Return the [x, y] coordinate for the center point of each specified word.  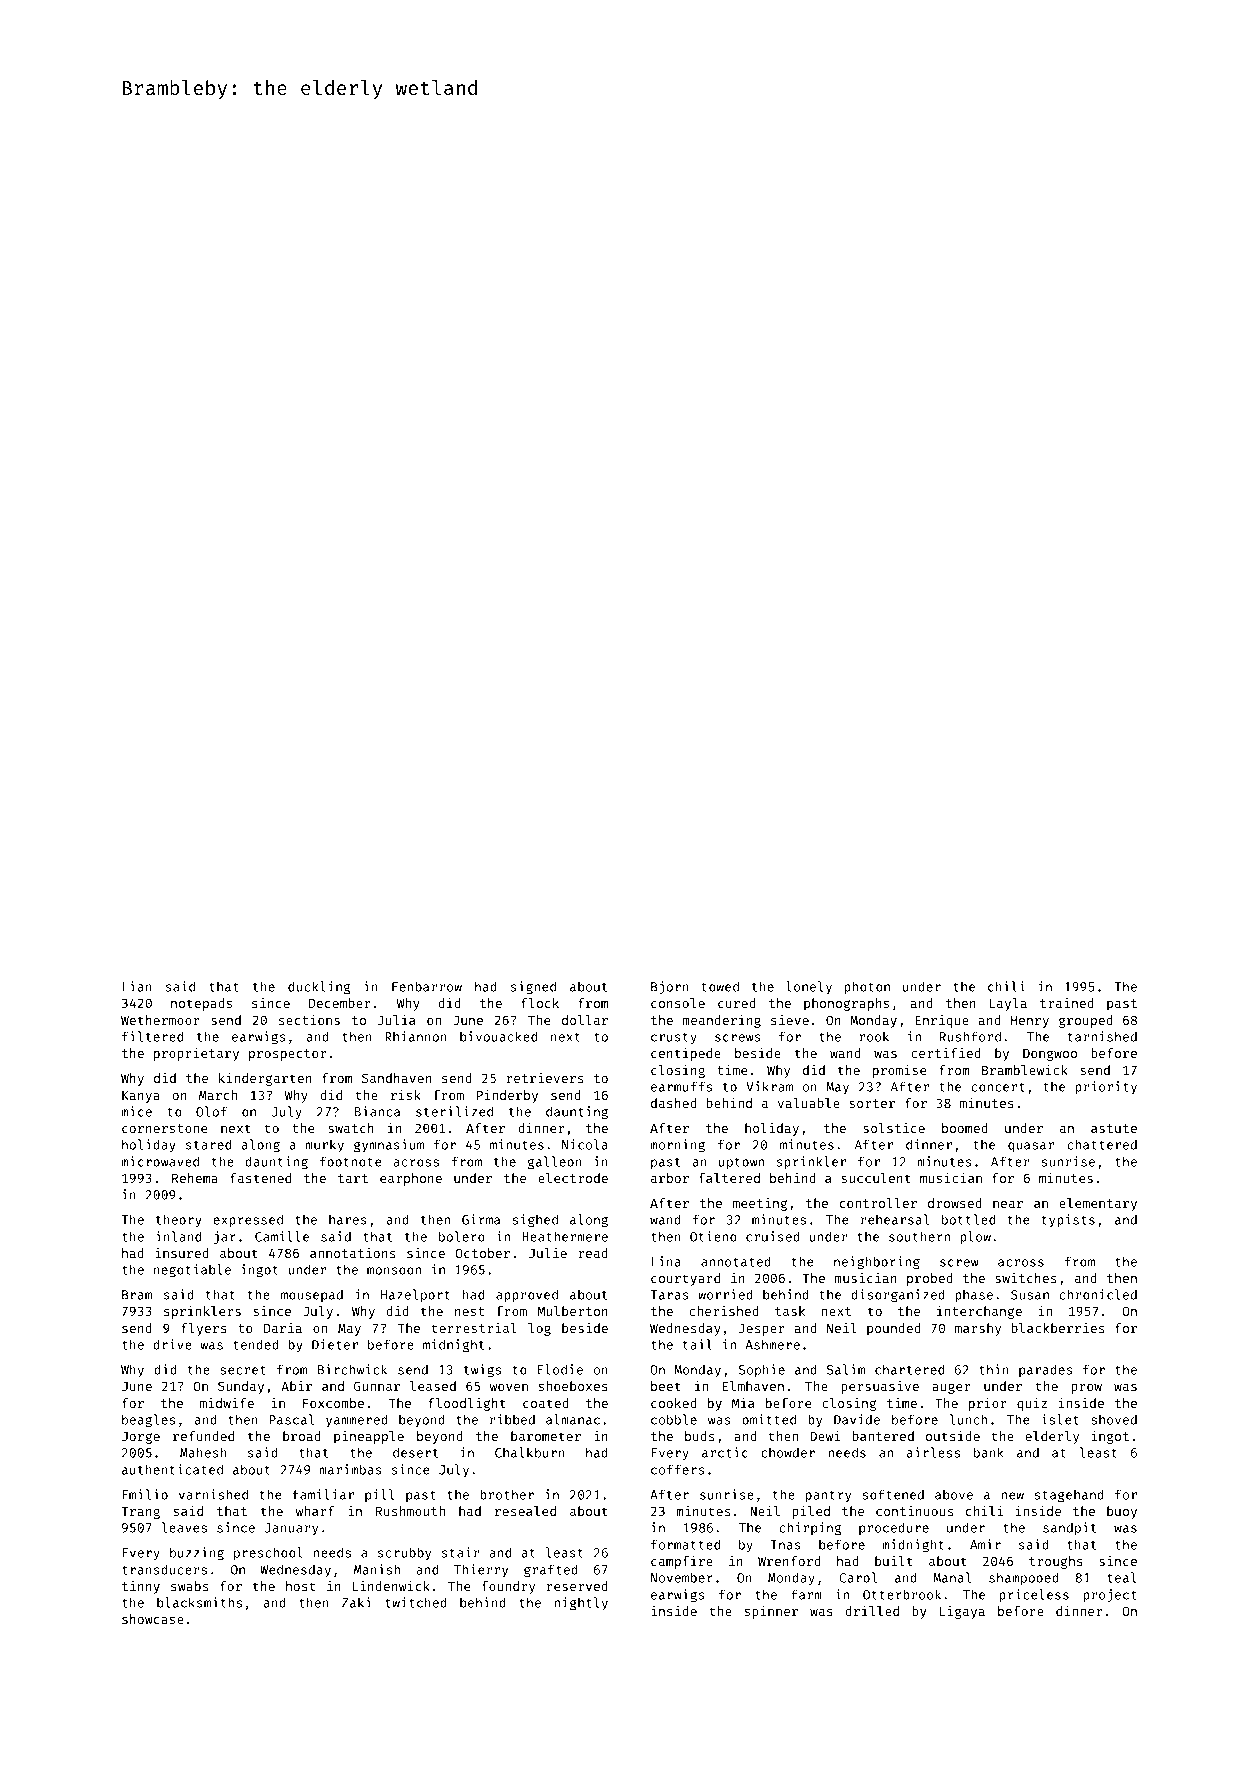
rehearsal [895, 1219]
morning [677, 1146]
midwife [227, 1403]
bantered [883, 1436]
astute [1114, 1128]
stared [208, 1144]
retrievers [544, 1078]
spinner [771, 1612]
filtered [152, 1036]
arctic [725, 1452]
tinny [141, 1587]
